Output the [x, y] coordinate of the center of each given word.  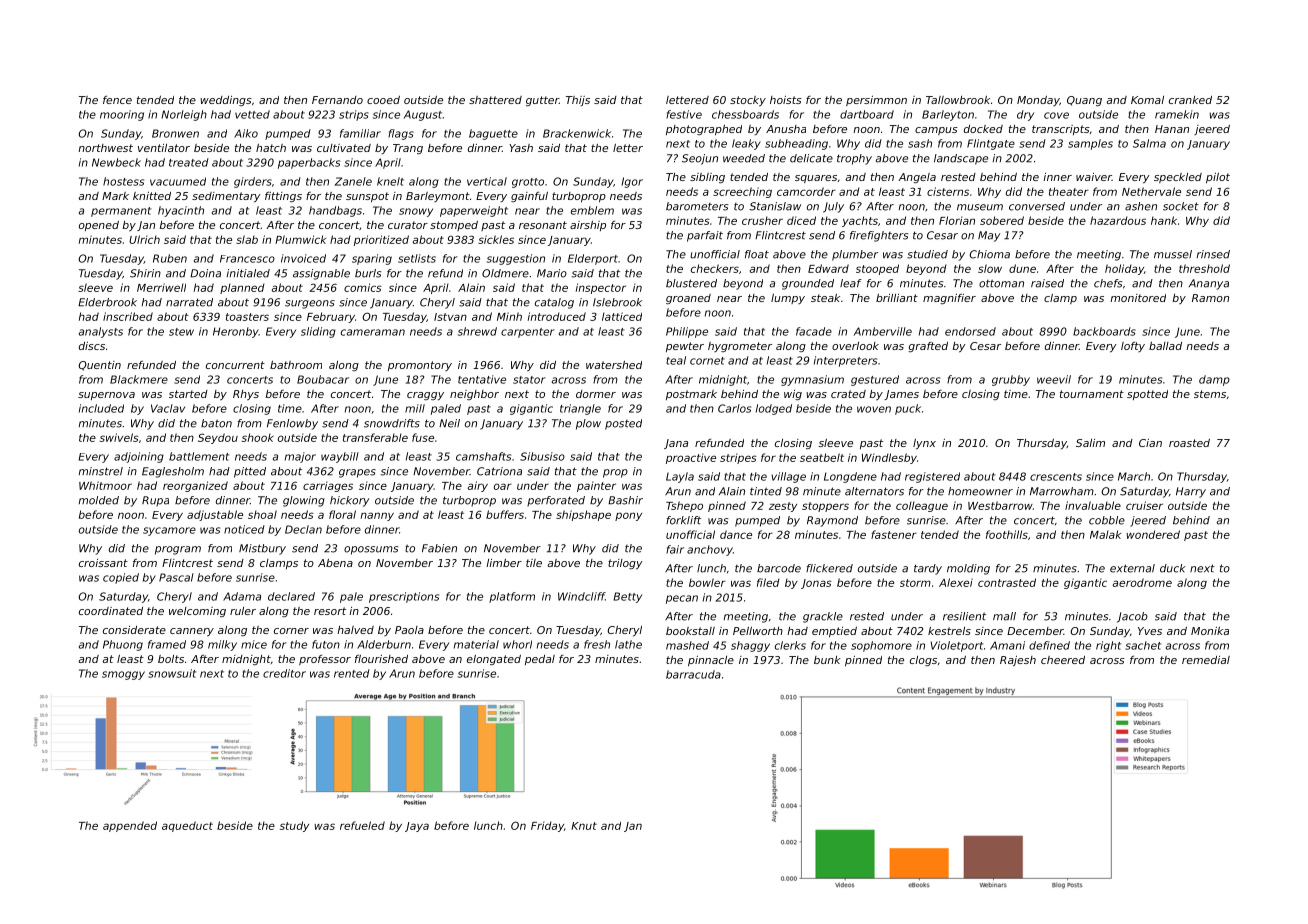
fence [117, 100]
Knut [584, 826]
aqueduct [187, 826]
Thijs [578, 101]
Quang [1084, 101]
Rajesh [1018, 661]
